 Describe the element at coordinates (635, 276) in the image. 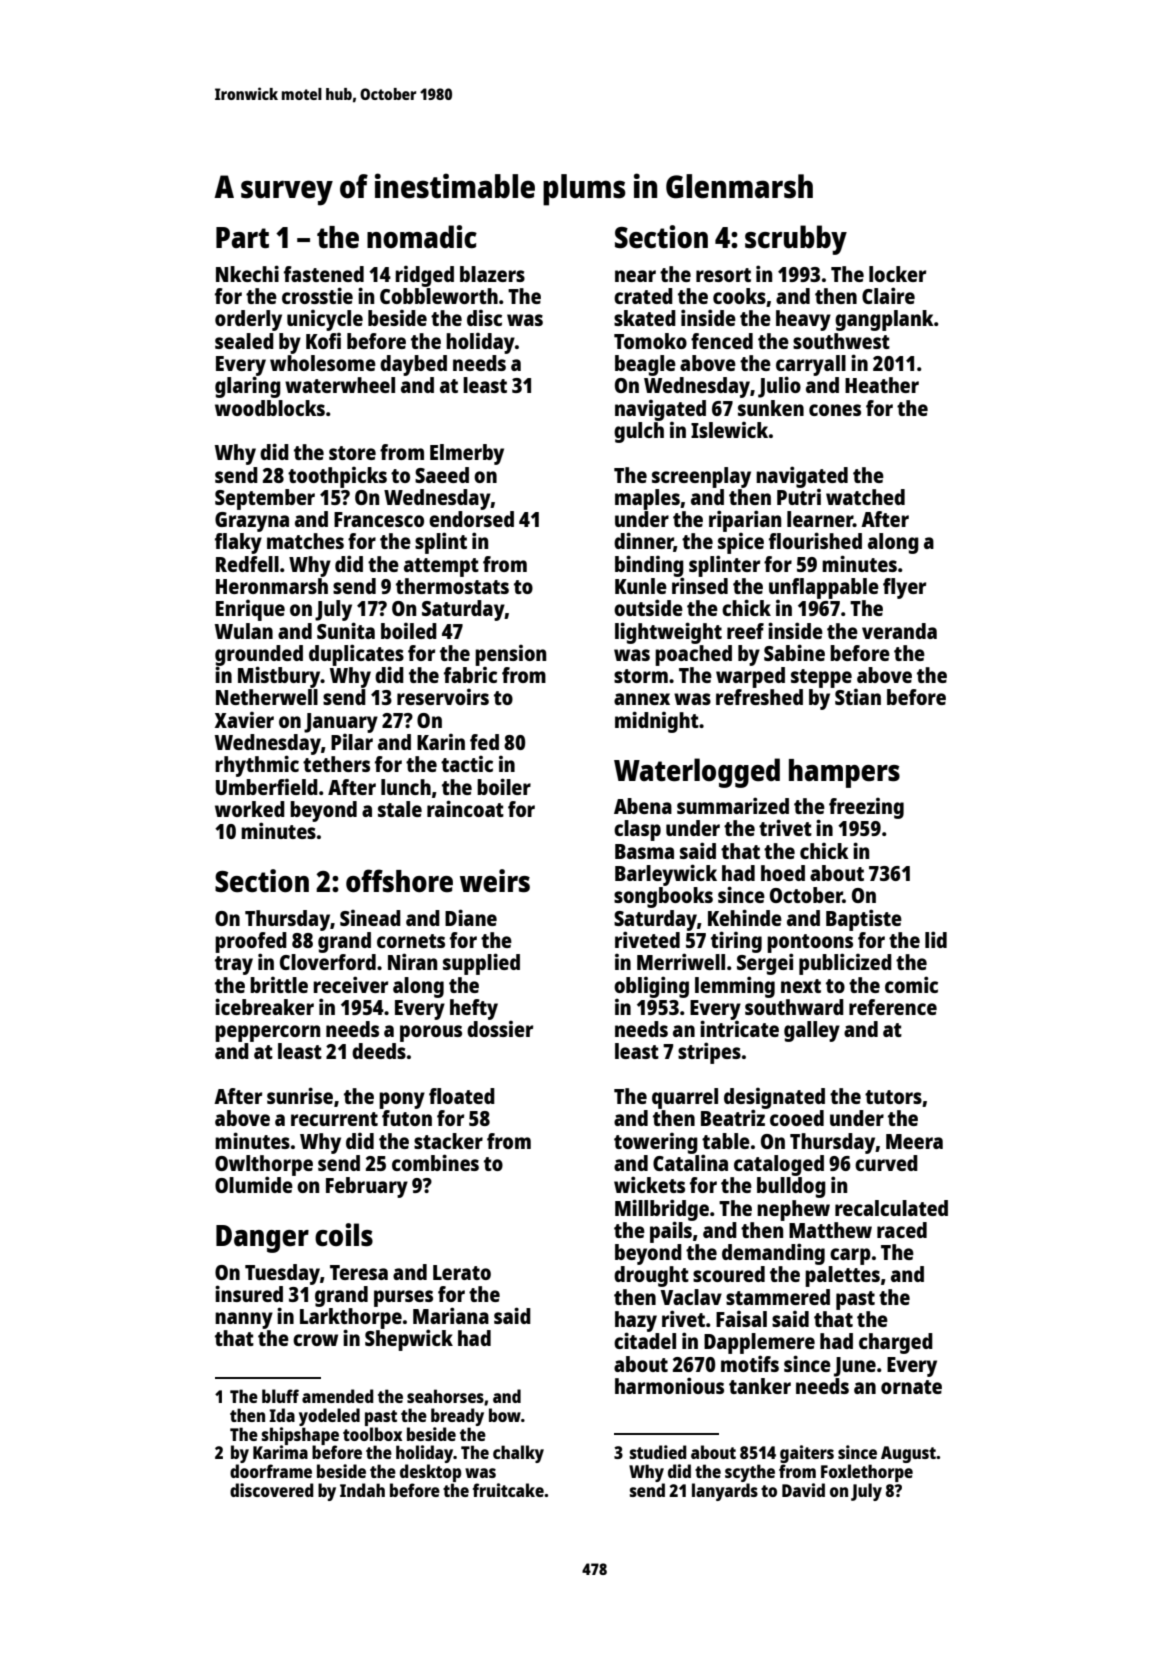

I see `near` at that location.
